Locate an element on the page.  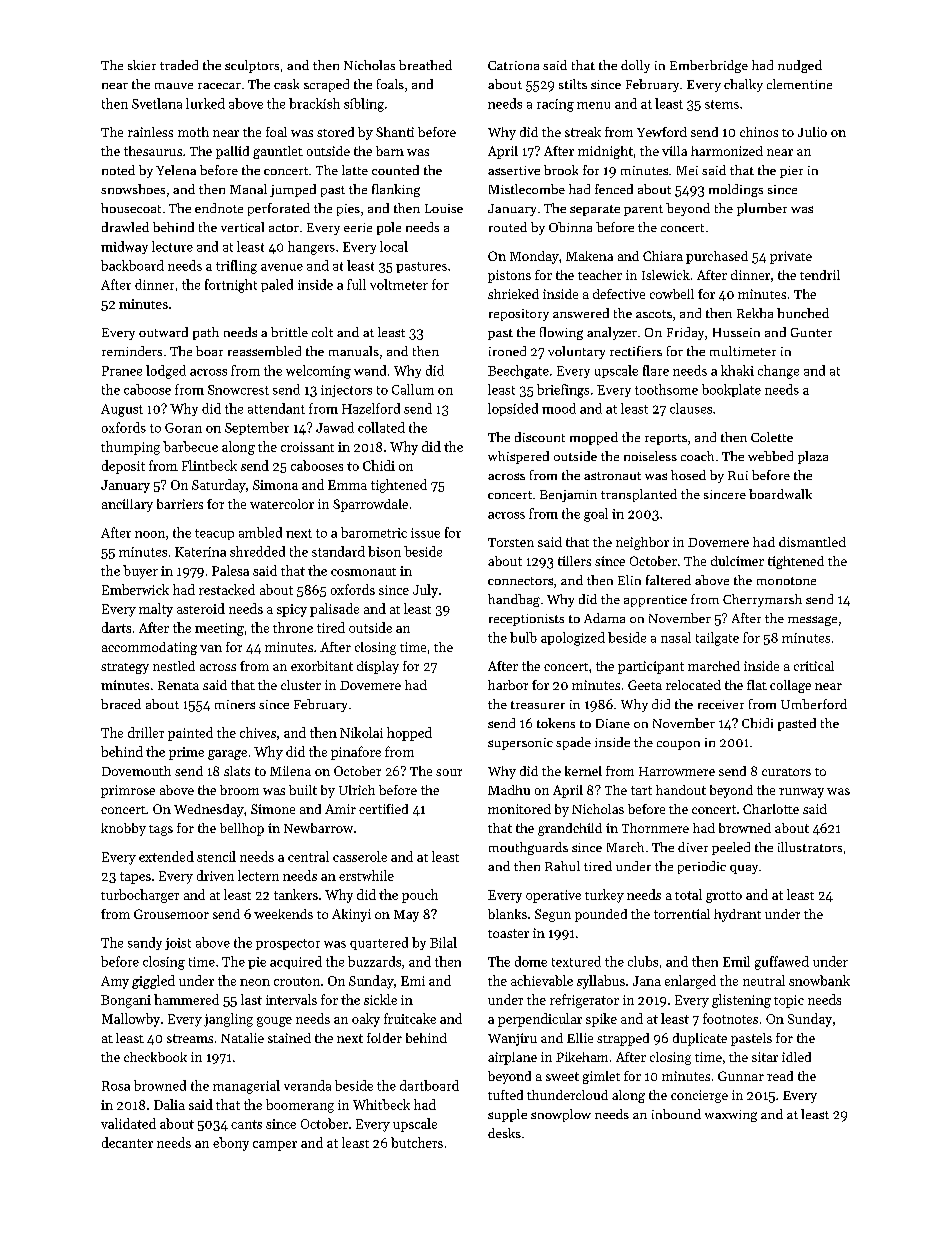
Milena is located at coordinates (290, 771).
